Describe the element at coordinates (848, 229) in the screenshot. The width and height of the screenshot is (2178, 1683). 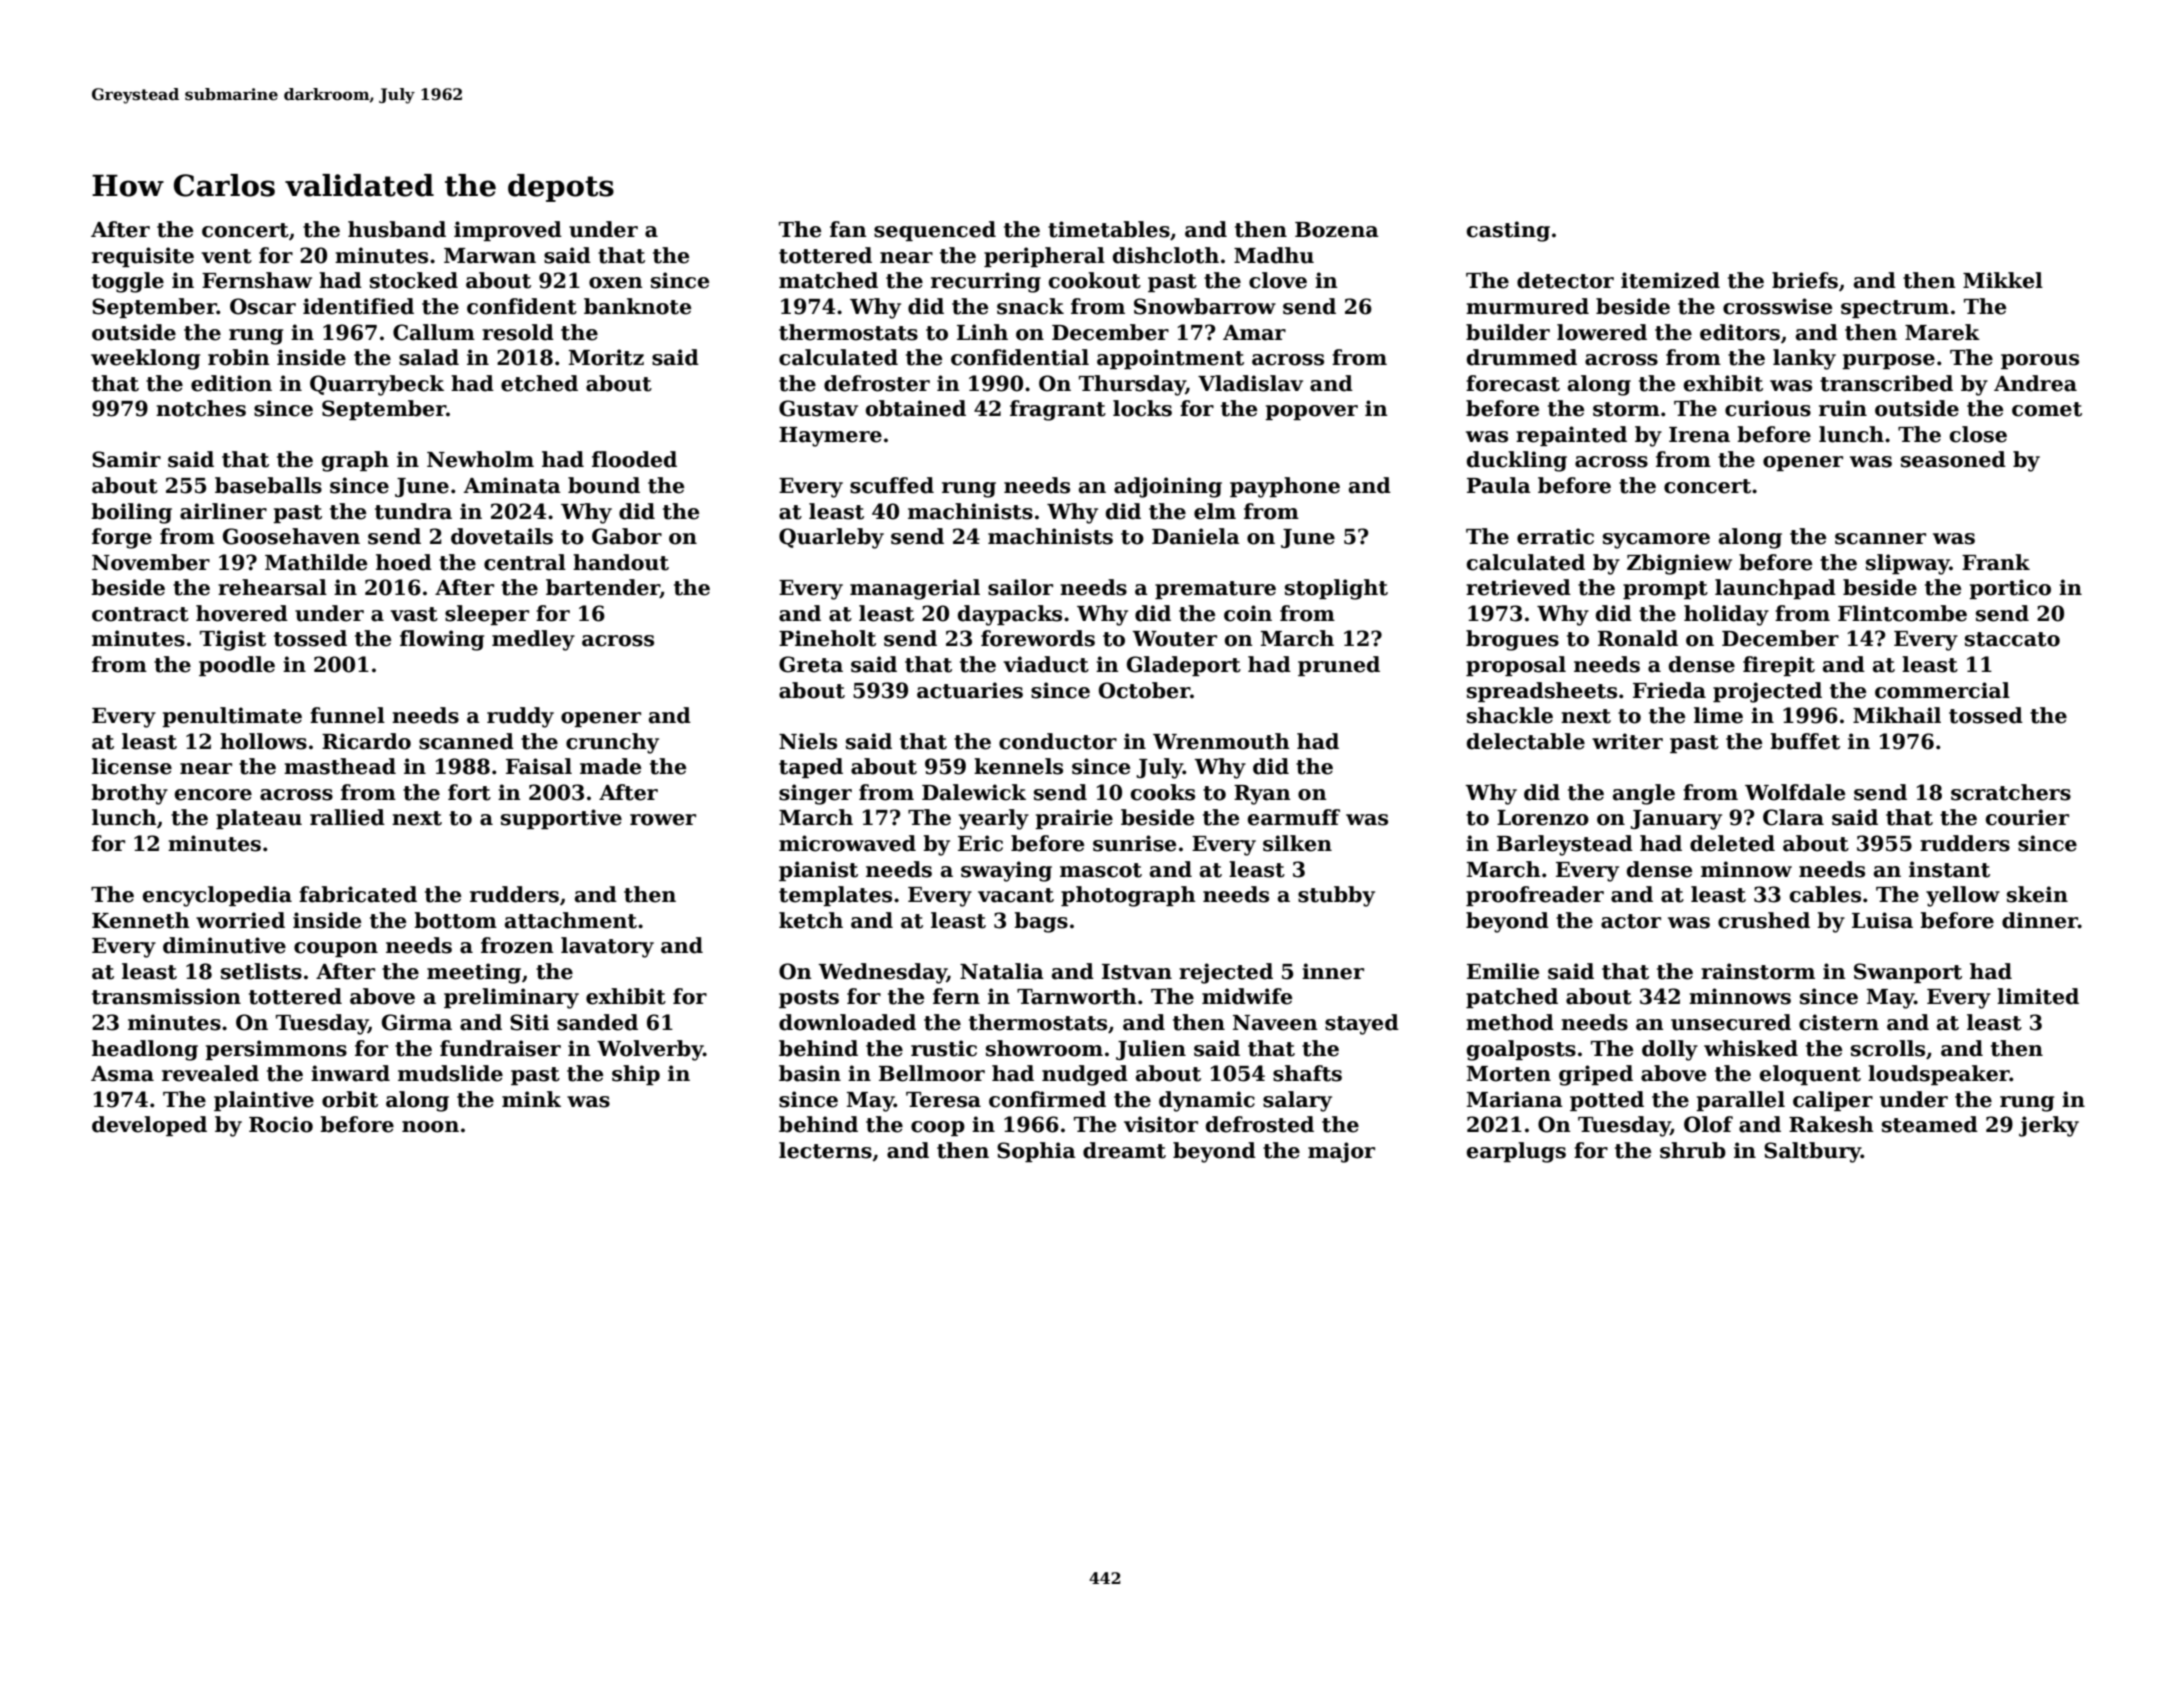
I see `fan` at that location.
